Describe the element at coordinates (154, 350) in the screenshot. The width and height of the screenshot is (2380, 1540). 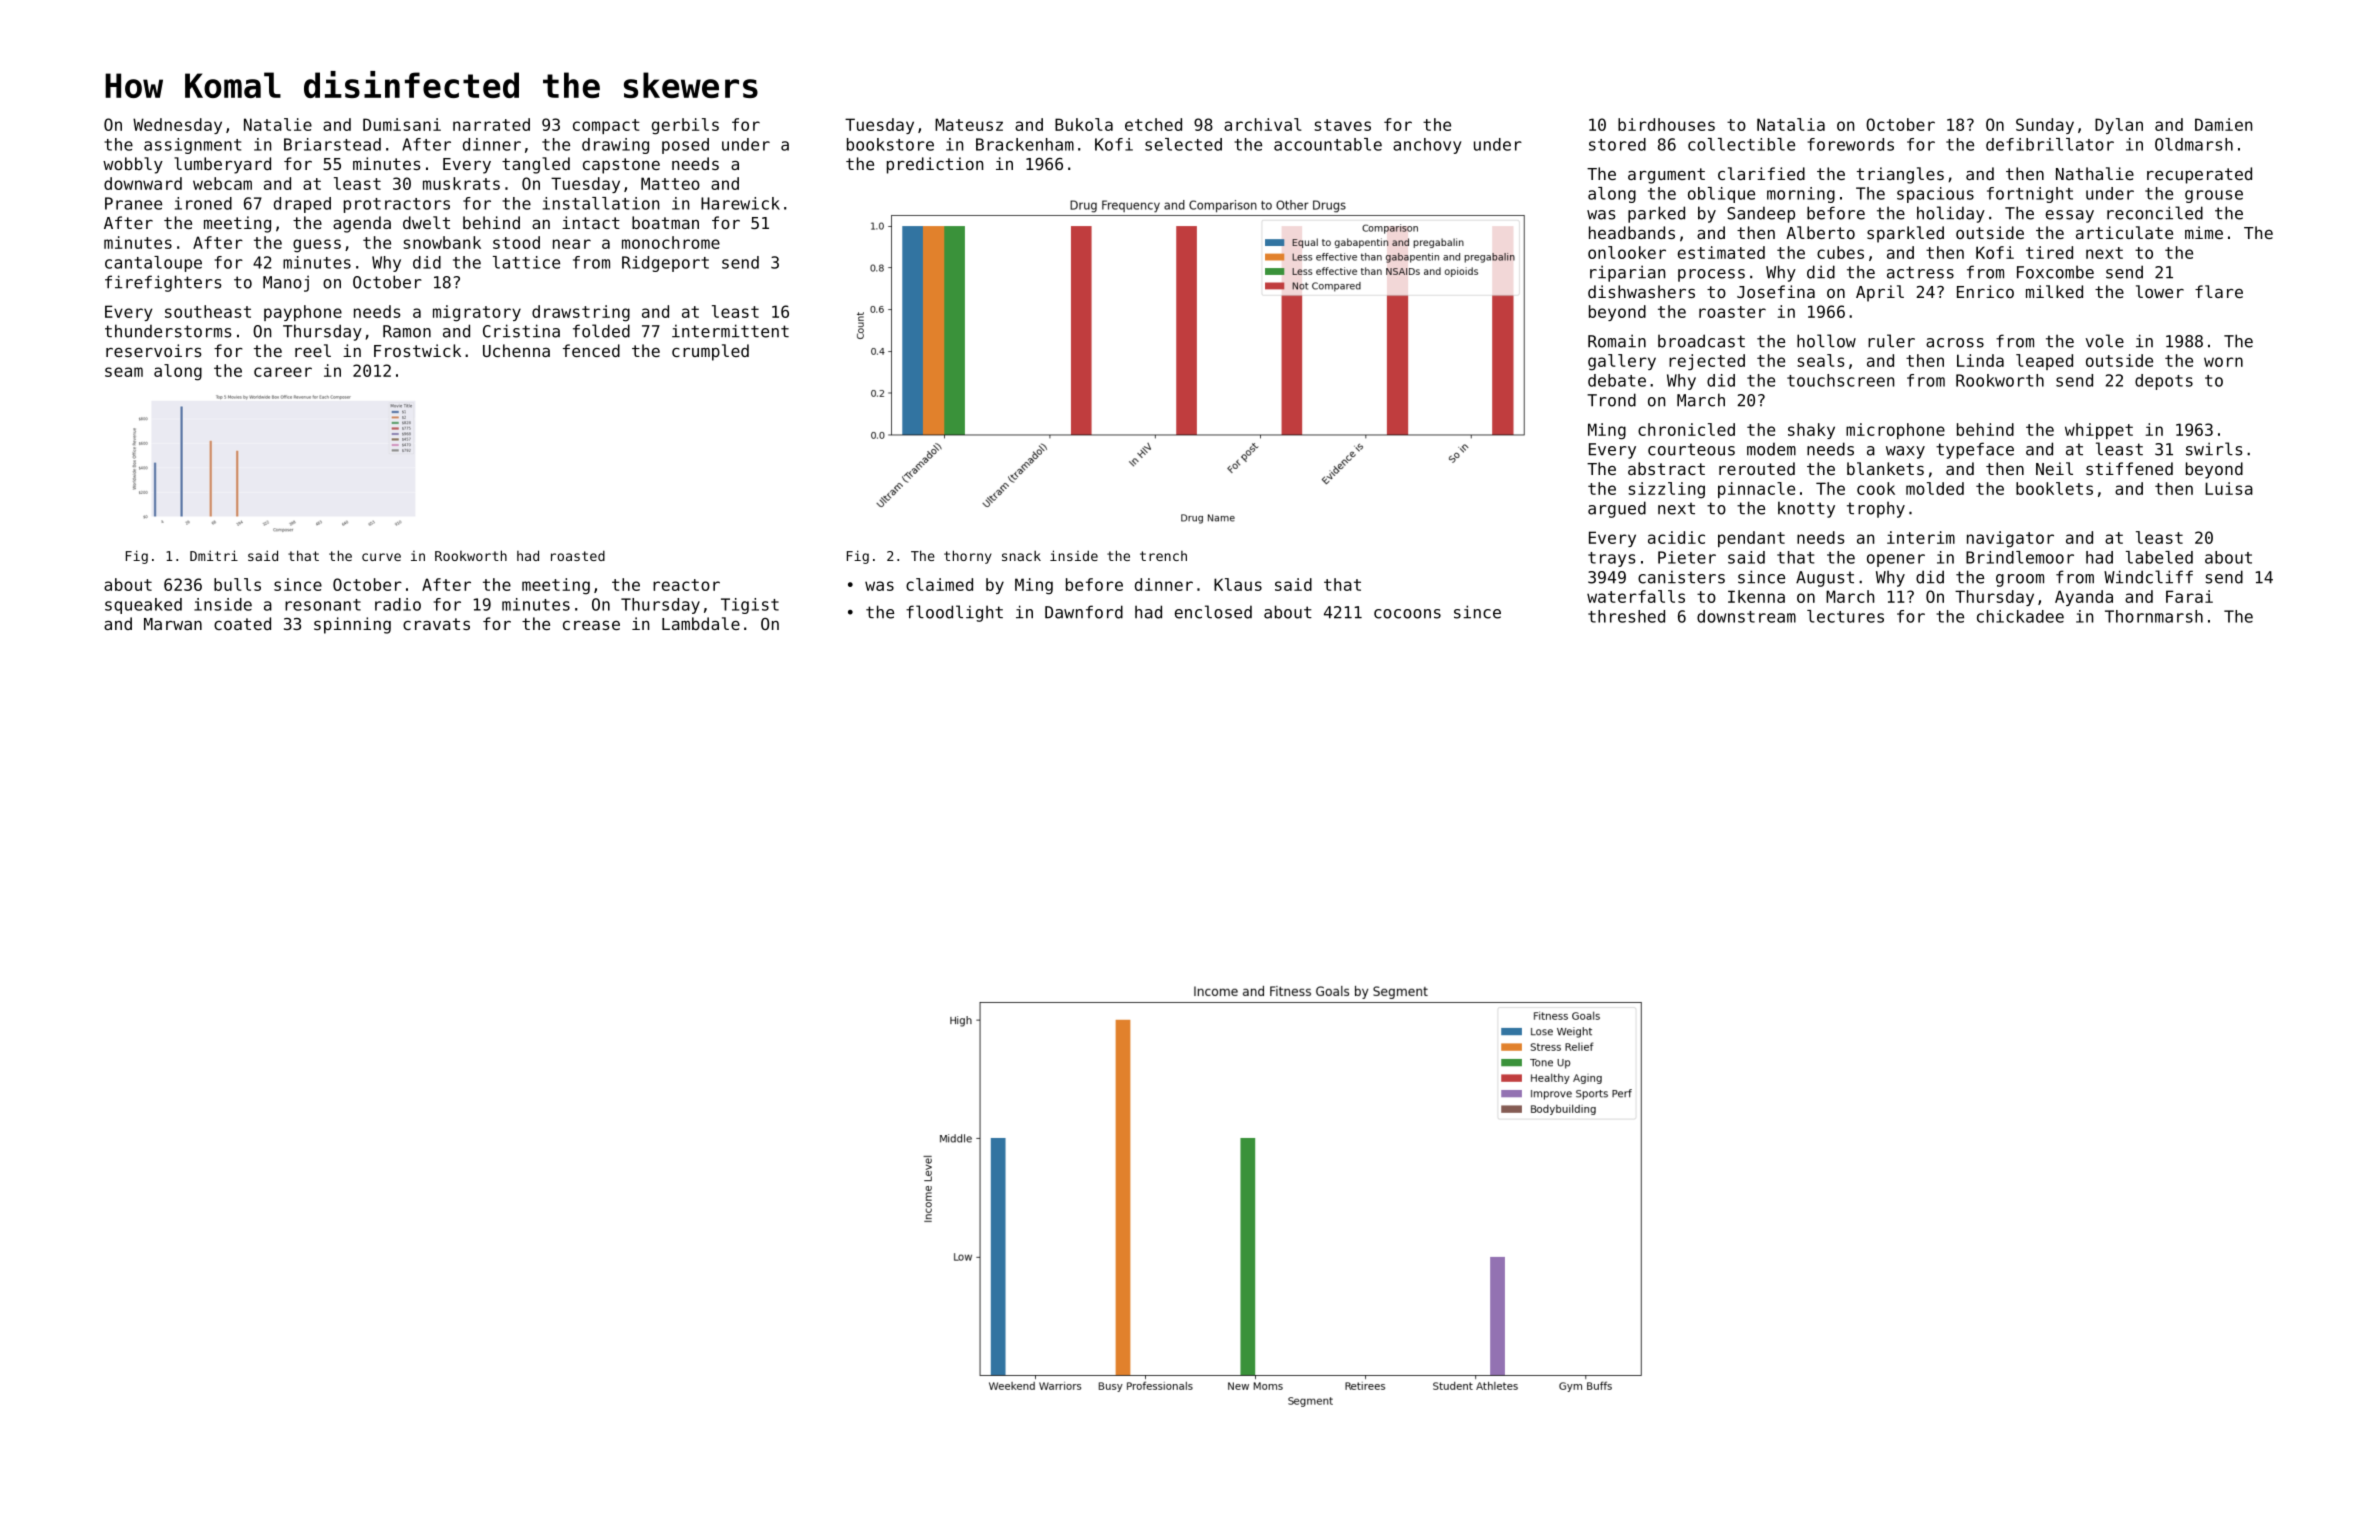
I see `reservoirs` at that location.
